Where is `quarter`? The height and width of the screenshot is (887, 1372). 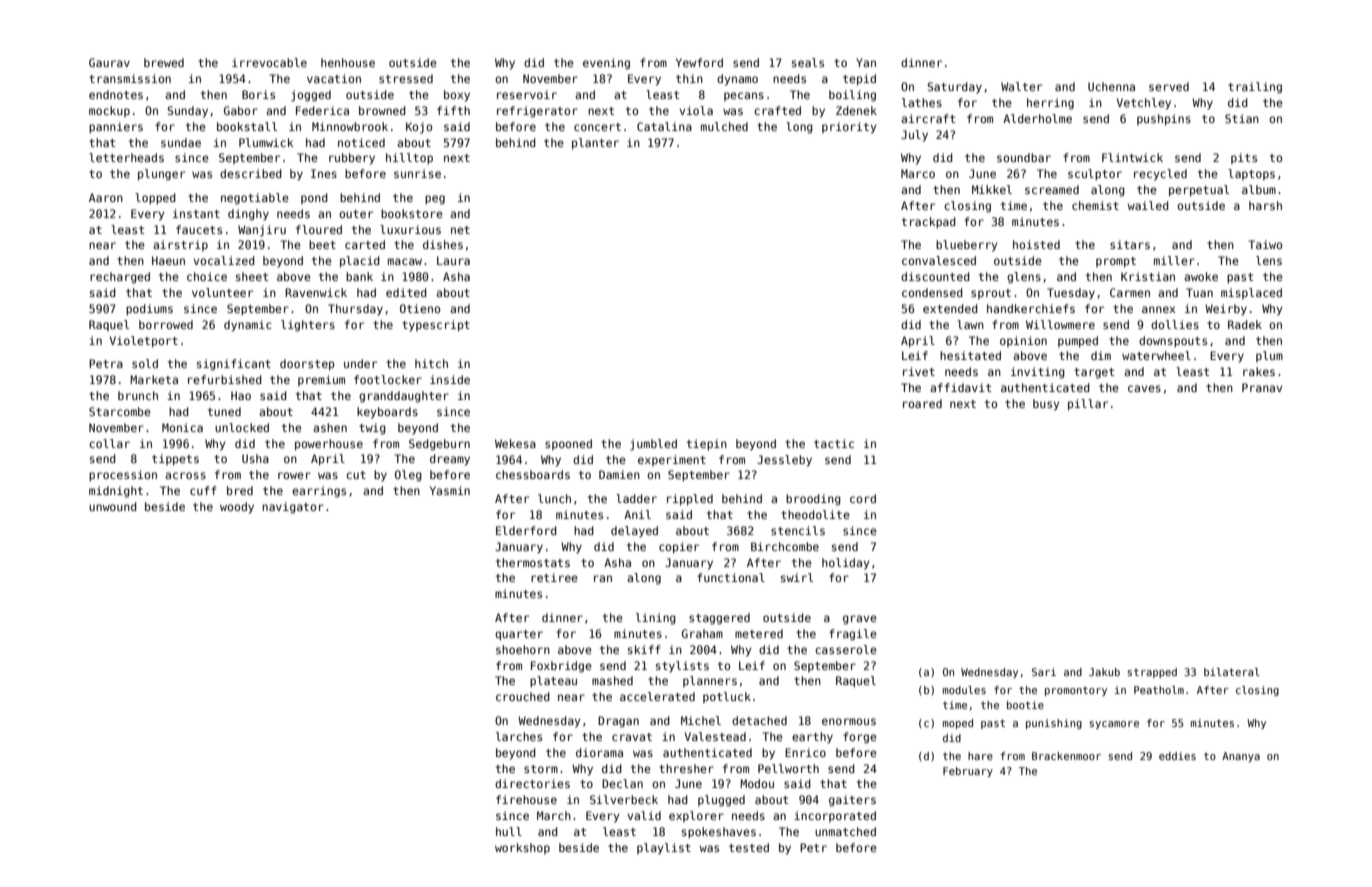 quarter is located at coordinates (519, 635).
